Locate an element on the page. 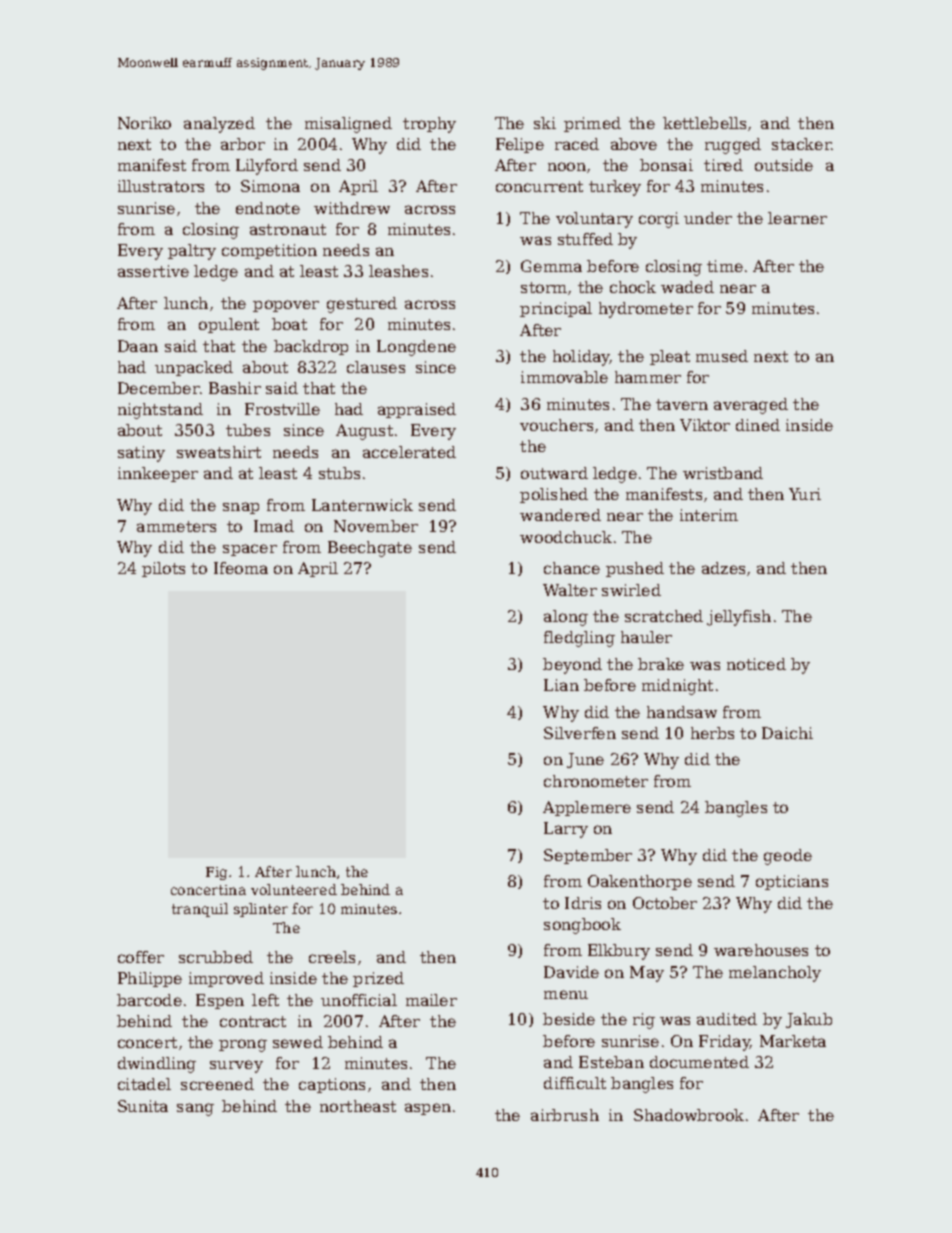  kettlebells is located at coordinates (704, 123).
